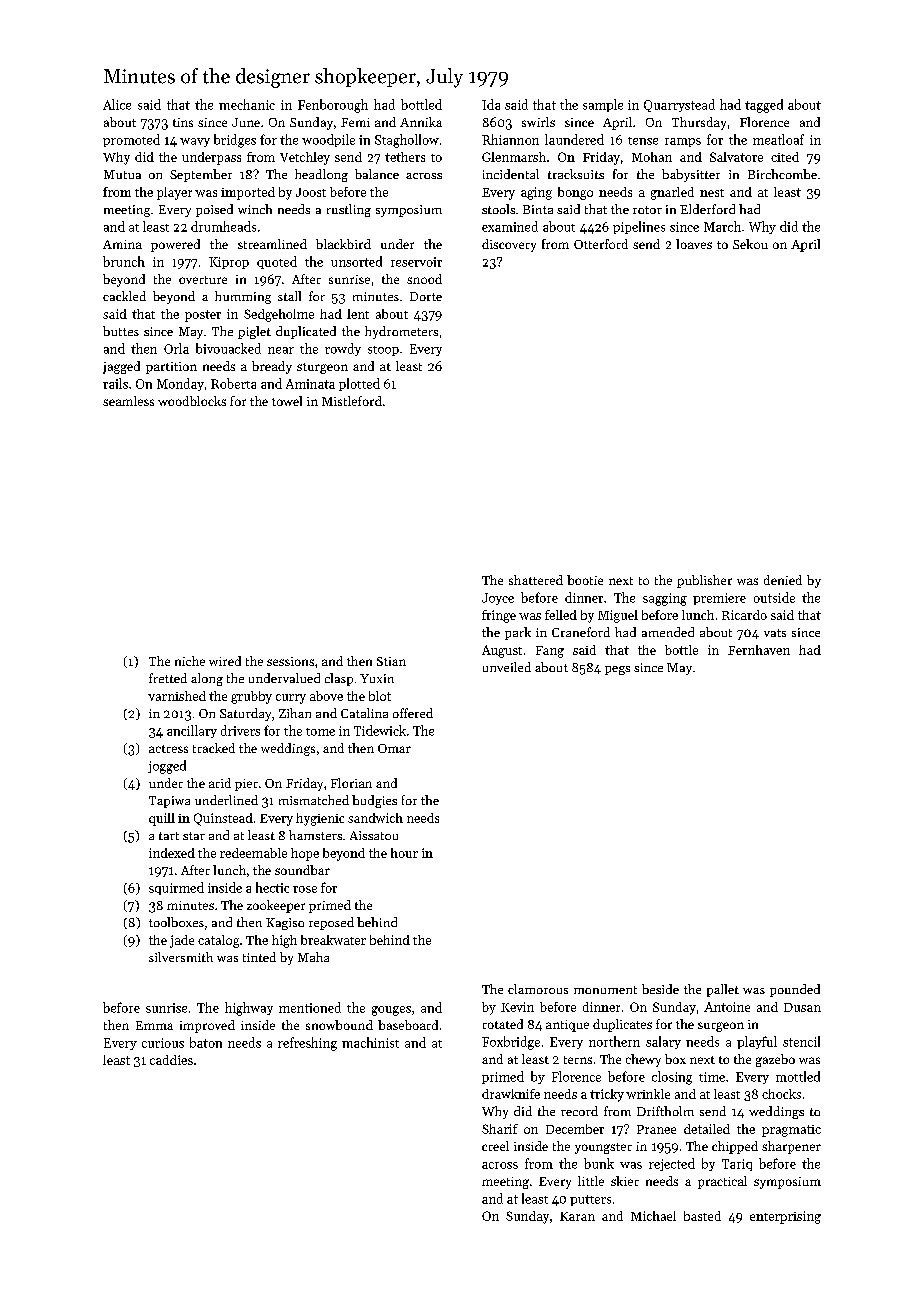  I want to click on caddies, so click(171, 1060).
